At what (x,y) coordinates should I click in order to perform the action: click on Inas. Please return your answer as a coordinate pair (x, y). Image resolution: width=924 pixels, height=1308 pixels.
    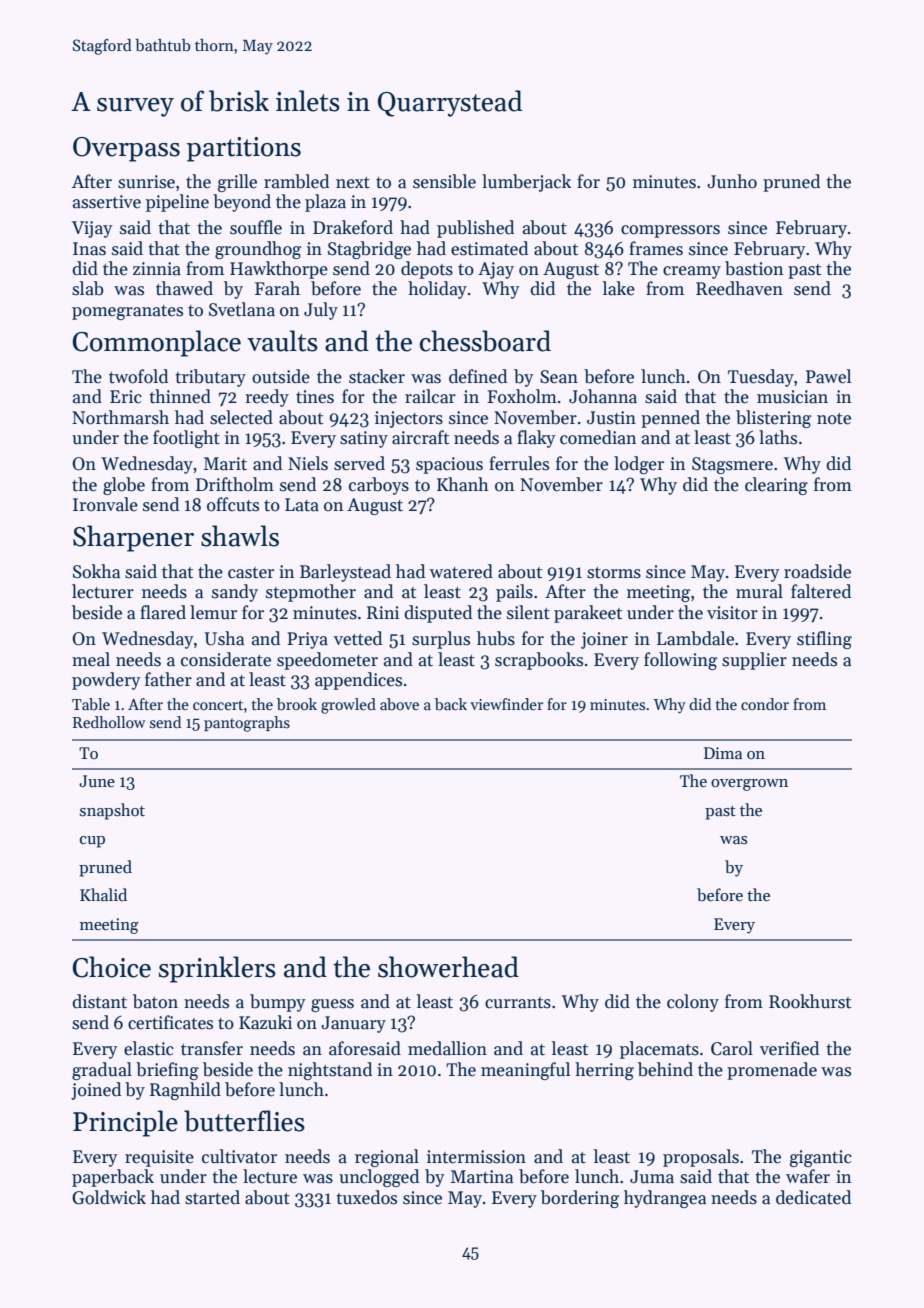
    Looking at the image, I should click on (89, 249).
